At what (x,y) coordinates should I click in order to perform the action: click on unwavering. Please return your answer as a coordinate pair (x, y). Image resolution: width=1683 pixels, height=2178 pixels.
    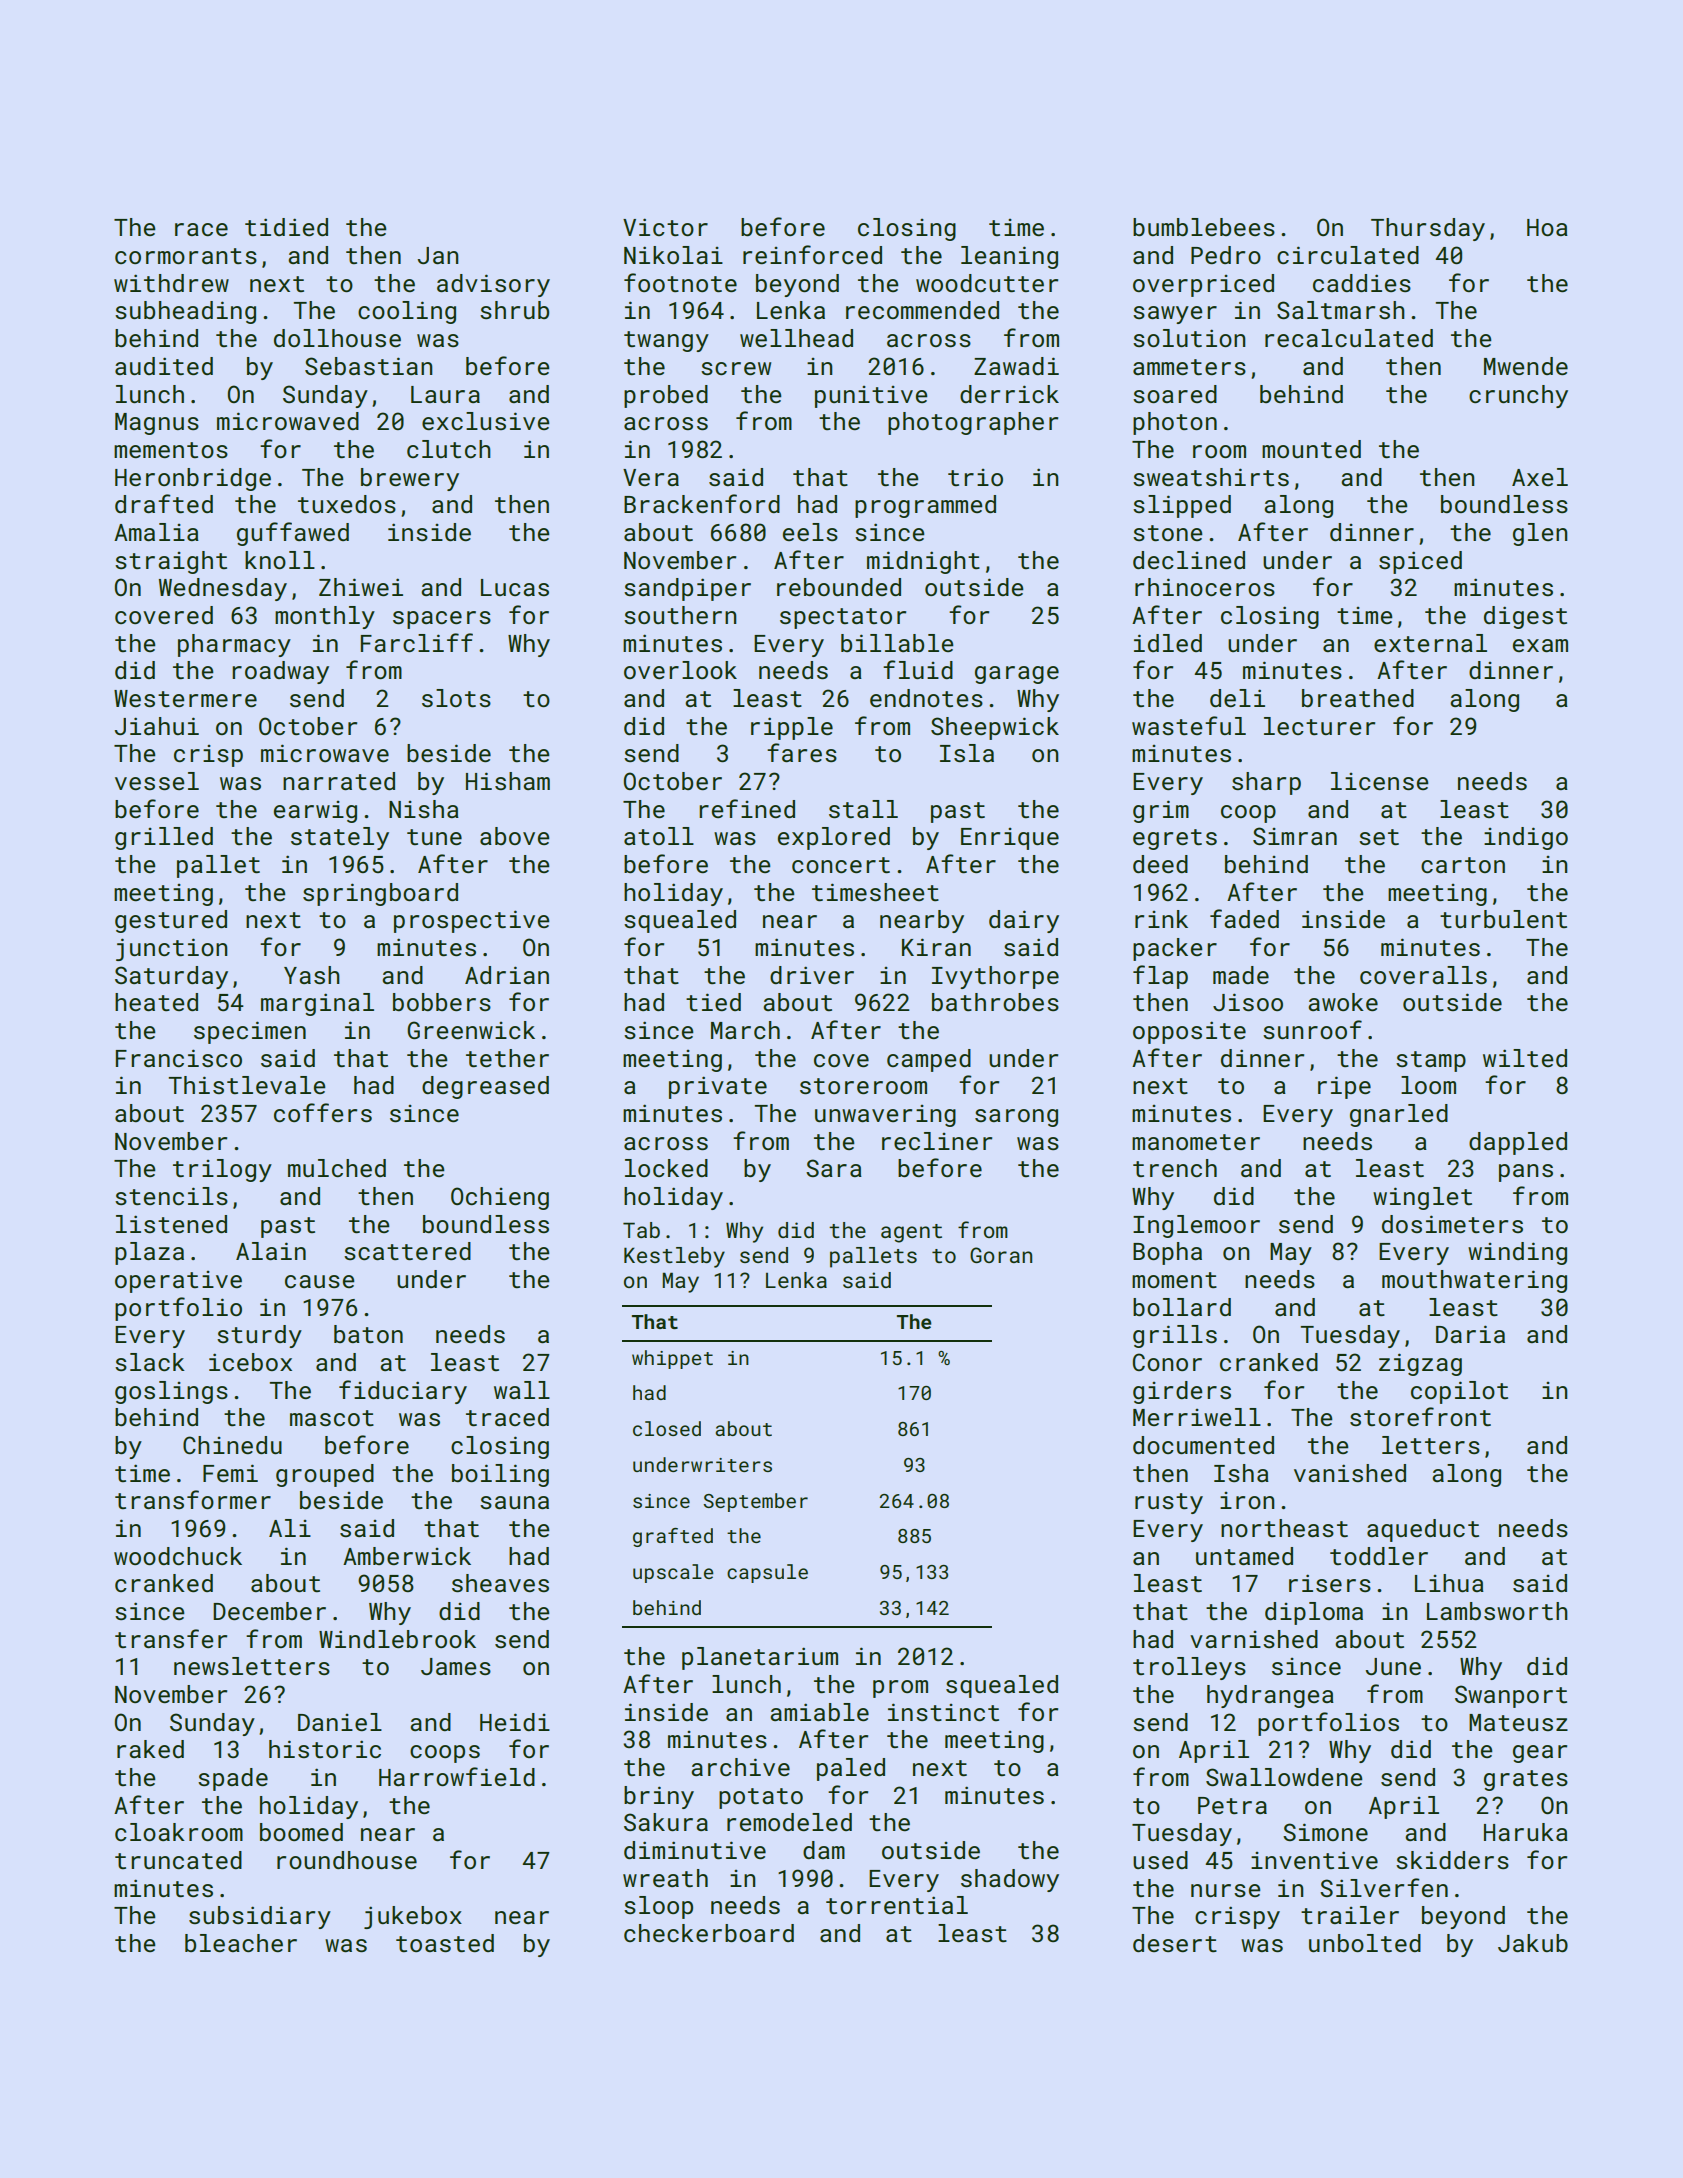
    Looking at the image, I should click on (885, 1116).
